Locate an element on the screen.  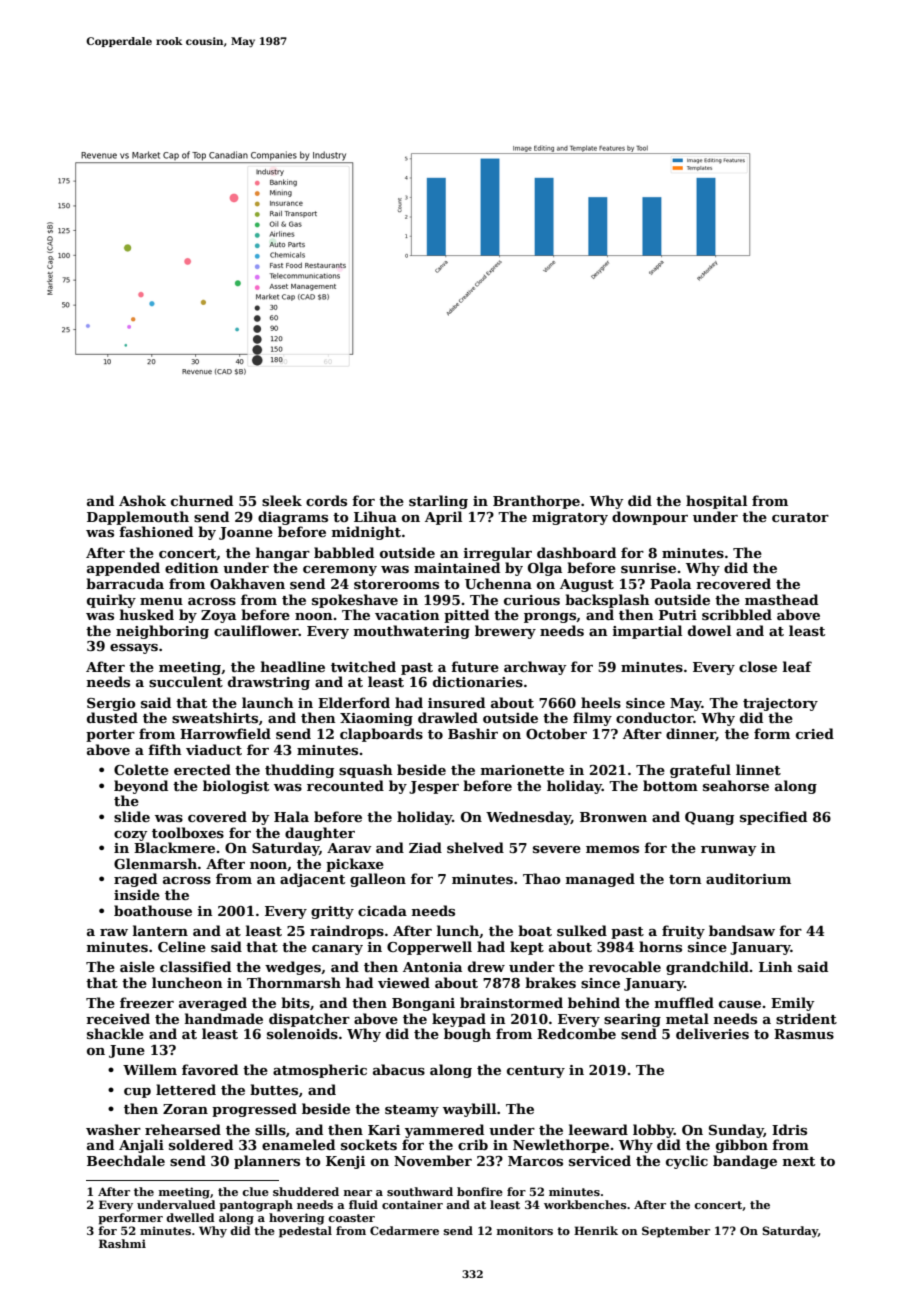
Quang is located at coordinates (709, 818).
